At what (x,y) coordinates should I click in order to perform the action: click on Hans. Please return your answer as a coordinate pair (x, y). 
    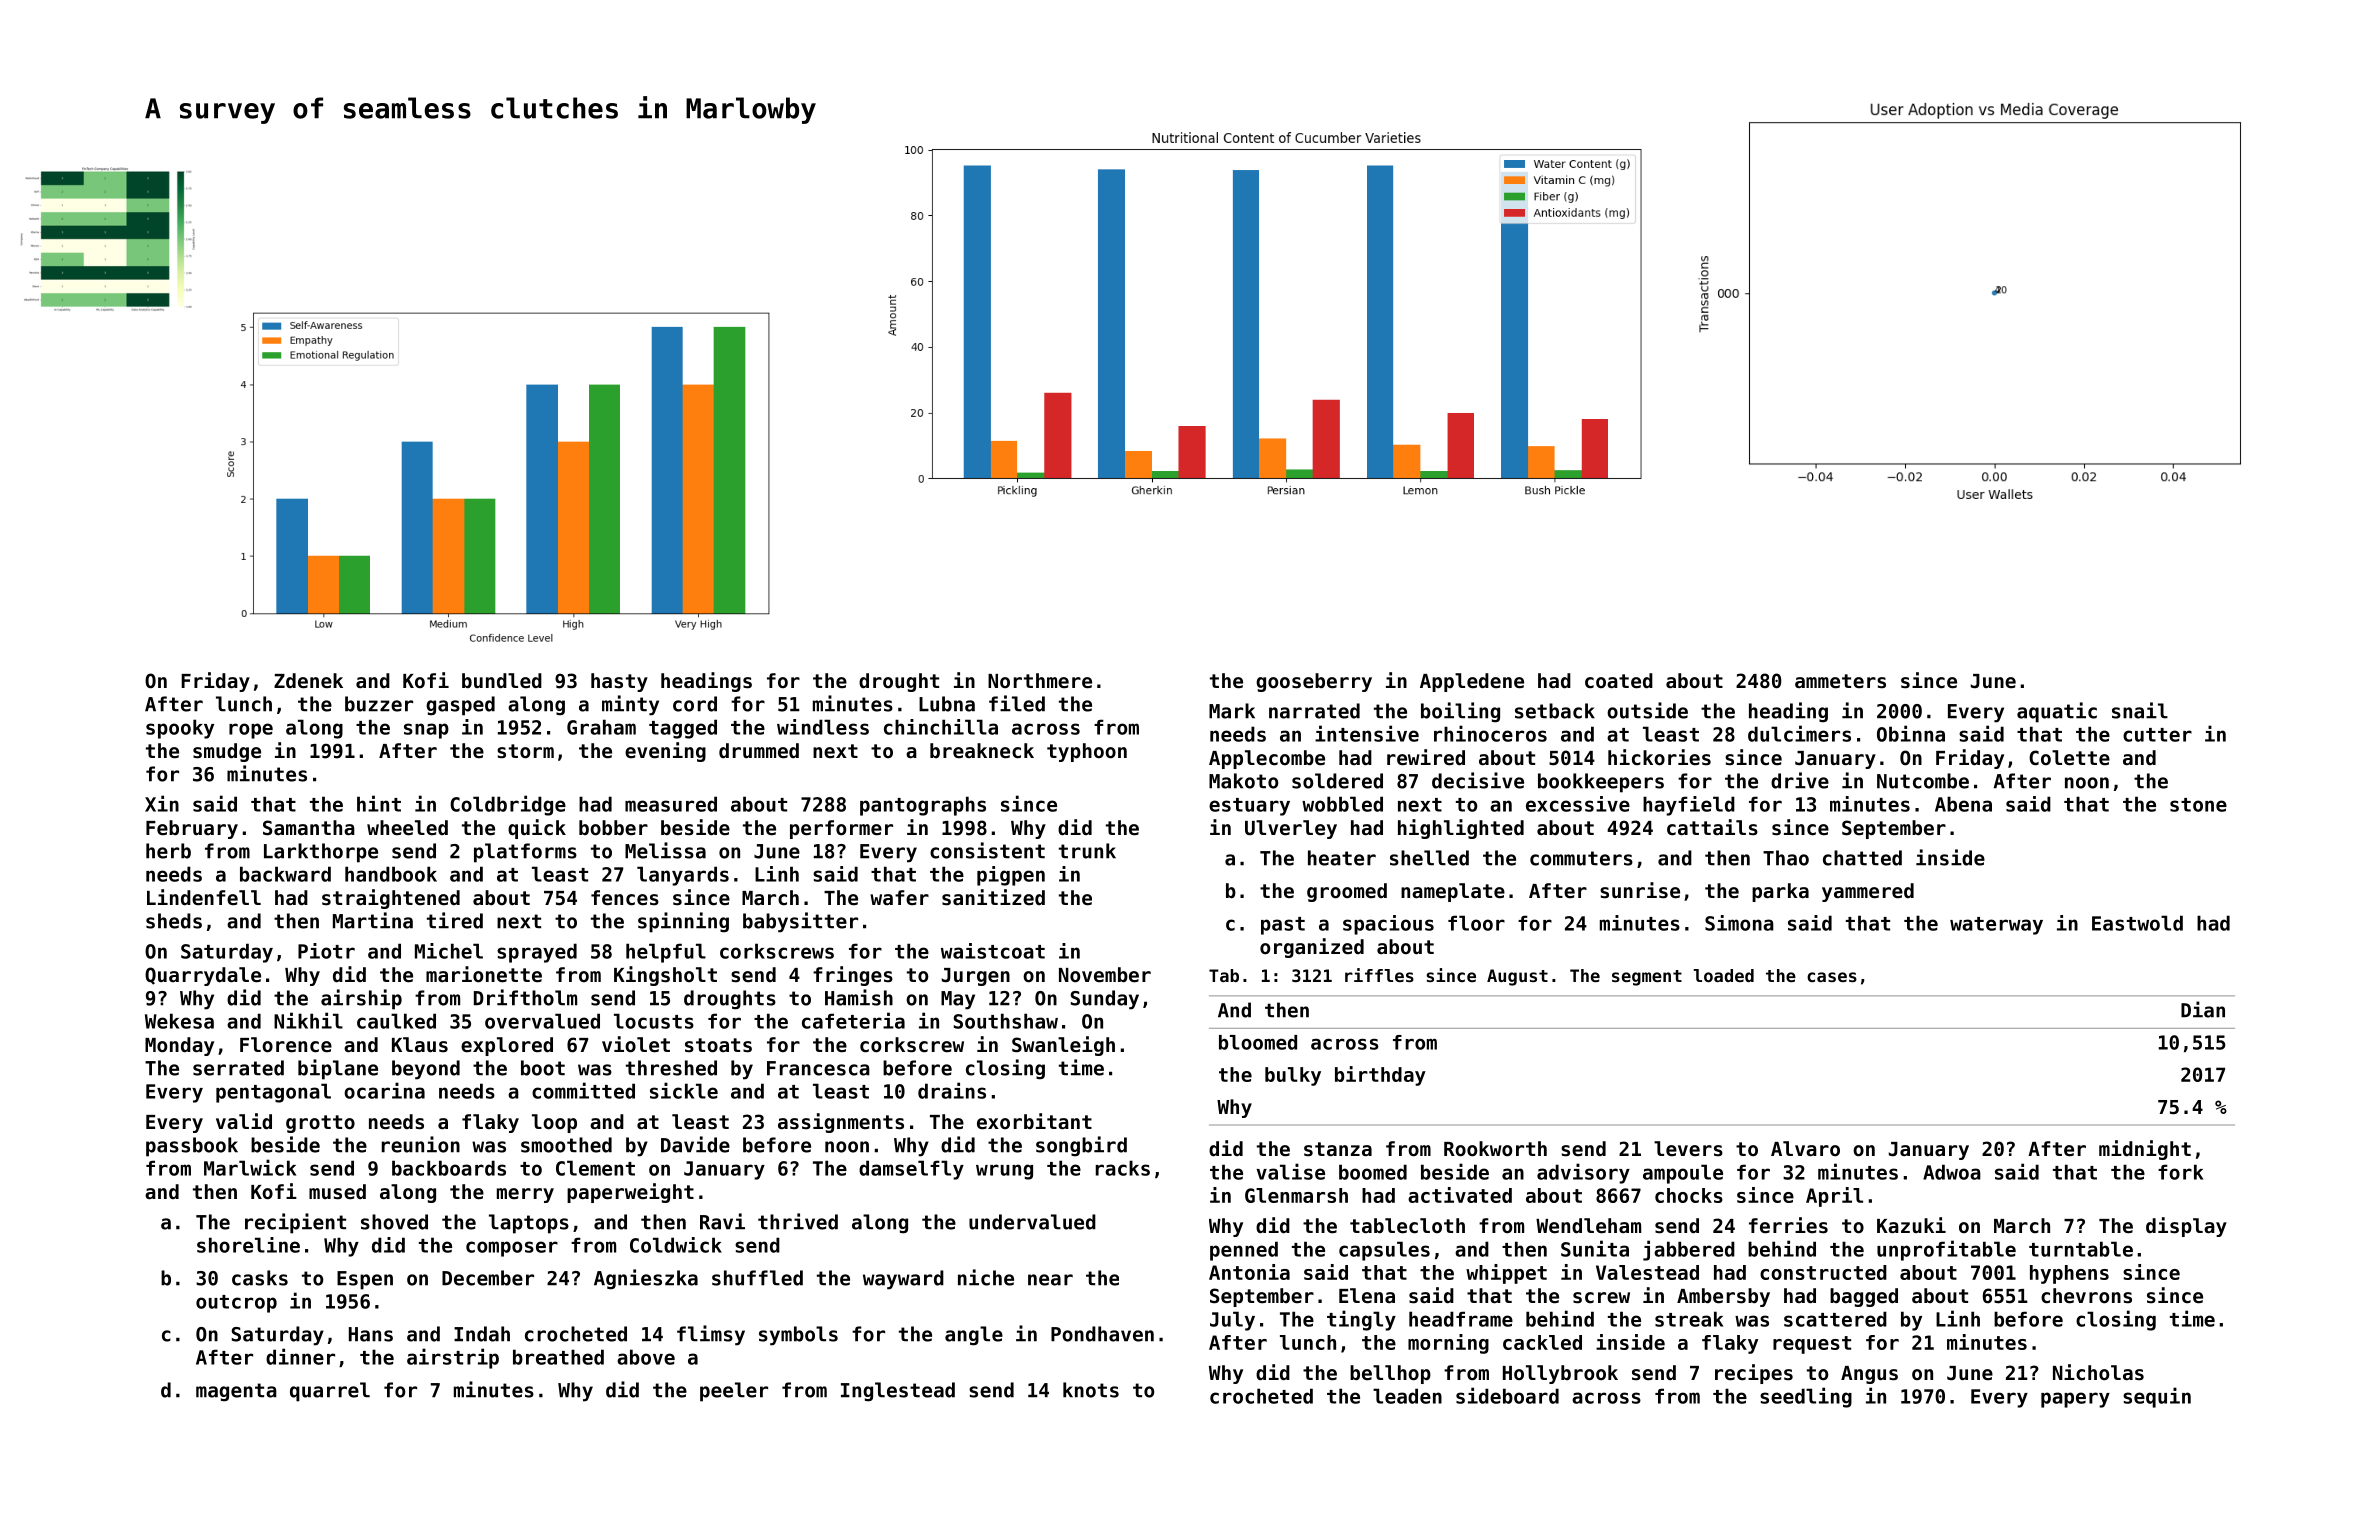
    Looking at the image, I should click on (371, 1334).
